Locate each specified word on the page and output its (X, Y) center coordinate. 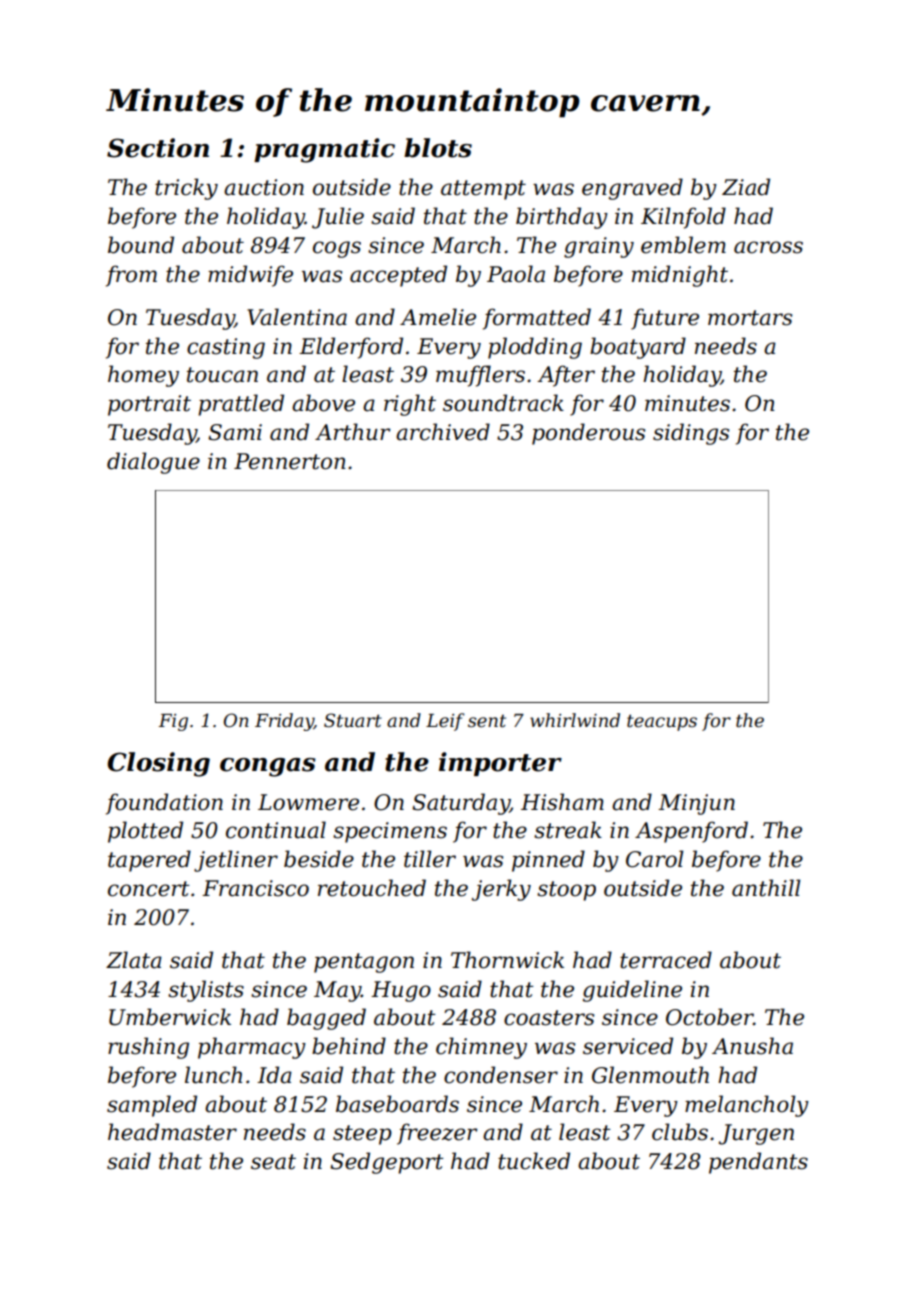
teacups (662, 722)
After (566, 376)
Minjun (696, 804)
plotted (145, 832)
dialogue (153, 463)
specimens (390, 832)
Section (158, 148)
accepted (398, 276)
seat (273, 1162)
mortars (750, 318)
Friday (284, 722)
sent (487, 721)
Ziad (746, 187)
